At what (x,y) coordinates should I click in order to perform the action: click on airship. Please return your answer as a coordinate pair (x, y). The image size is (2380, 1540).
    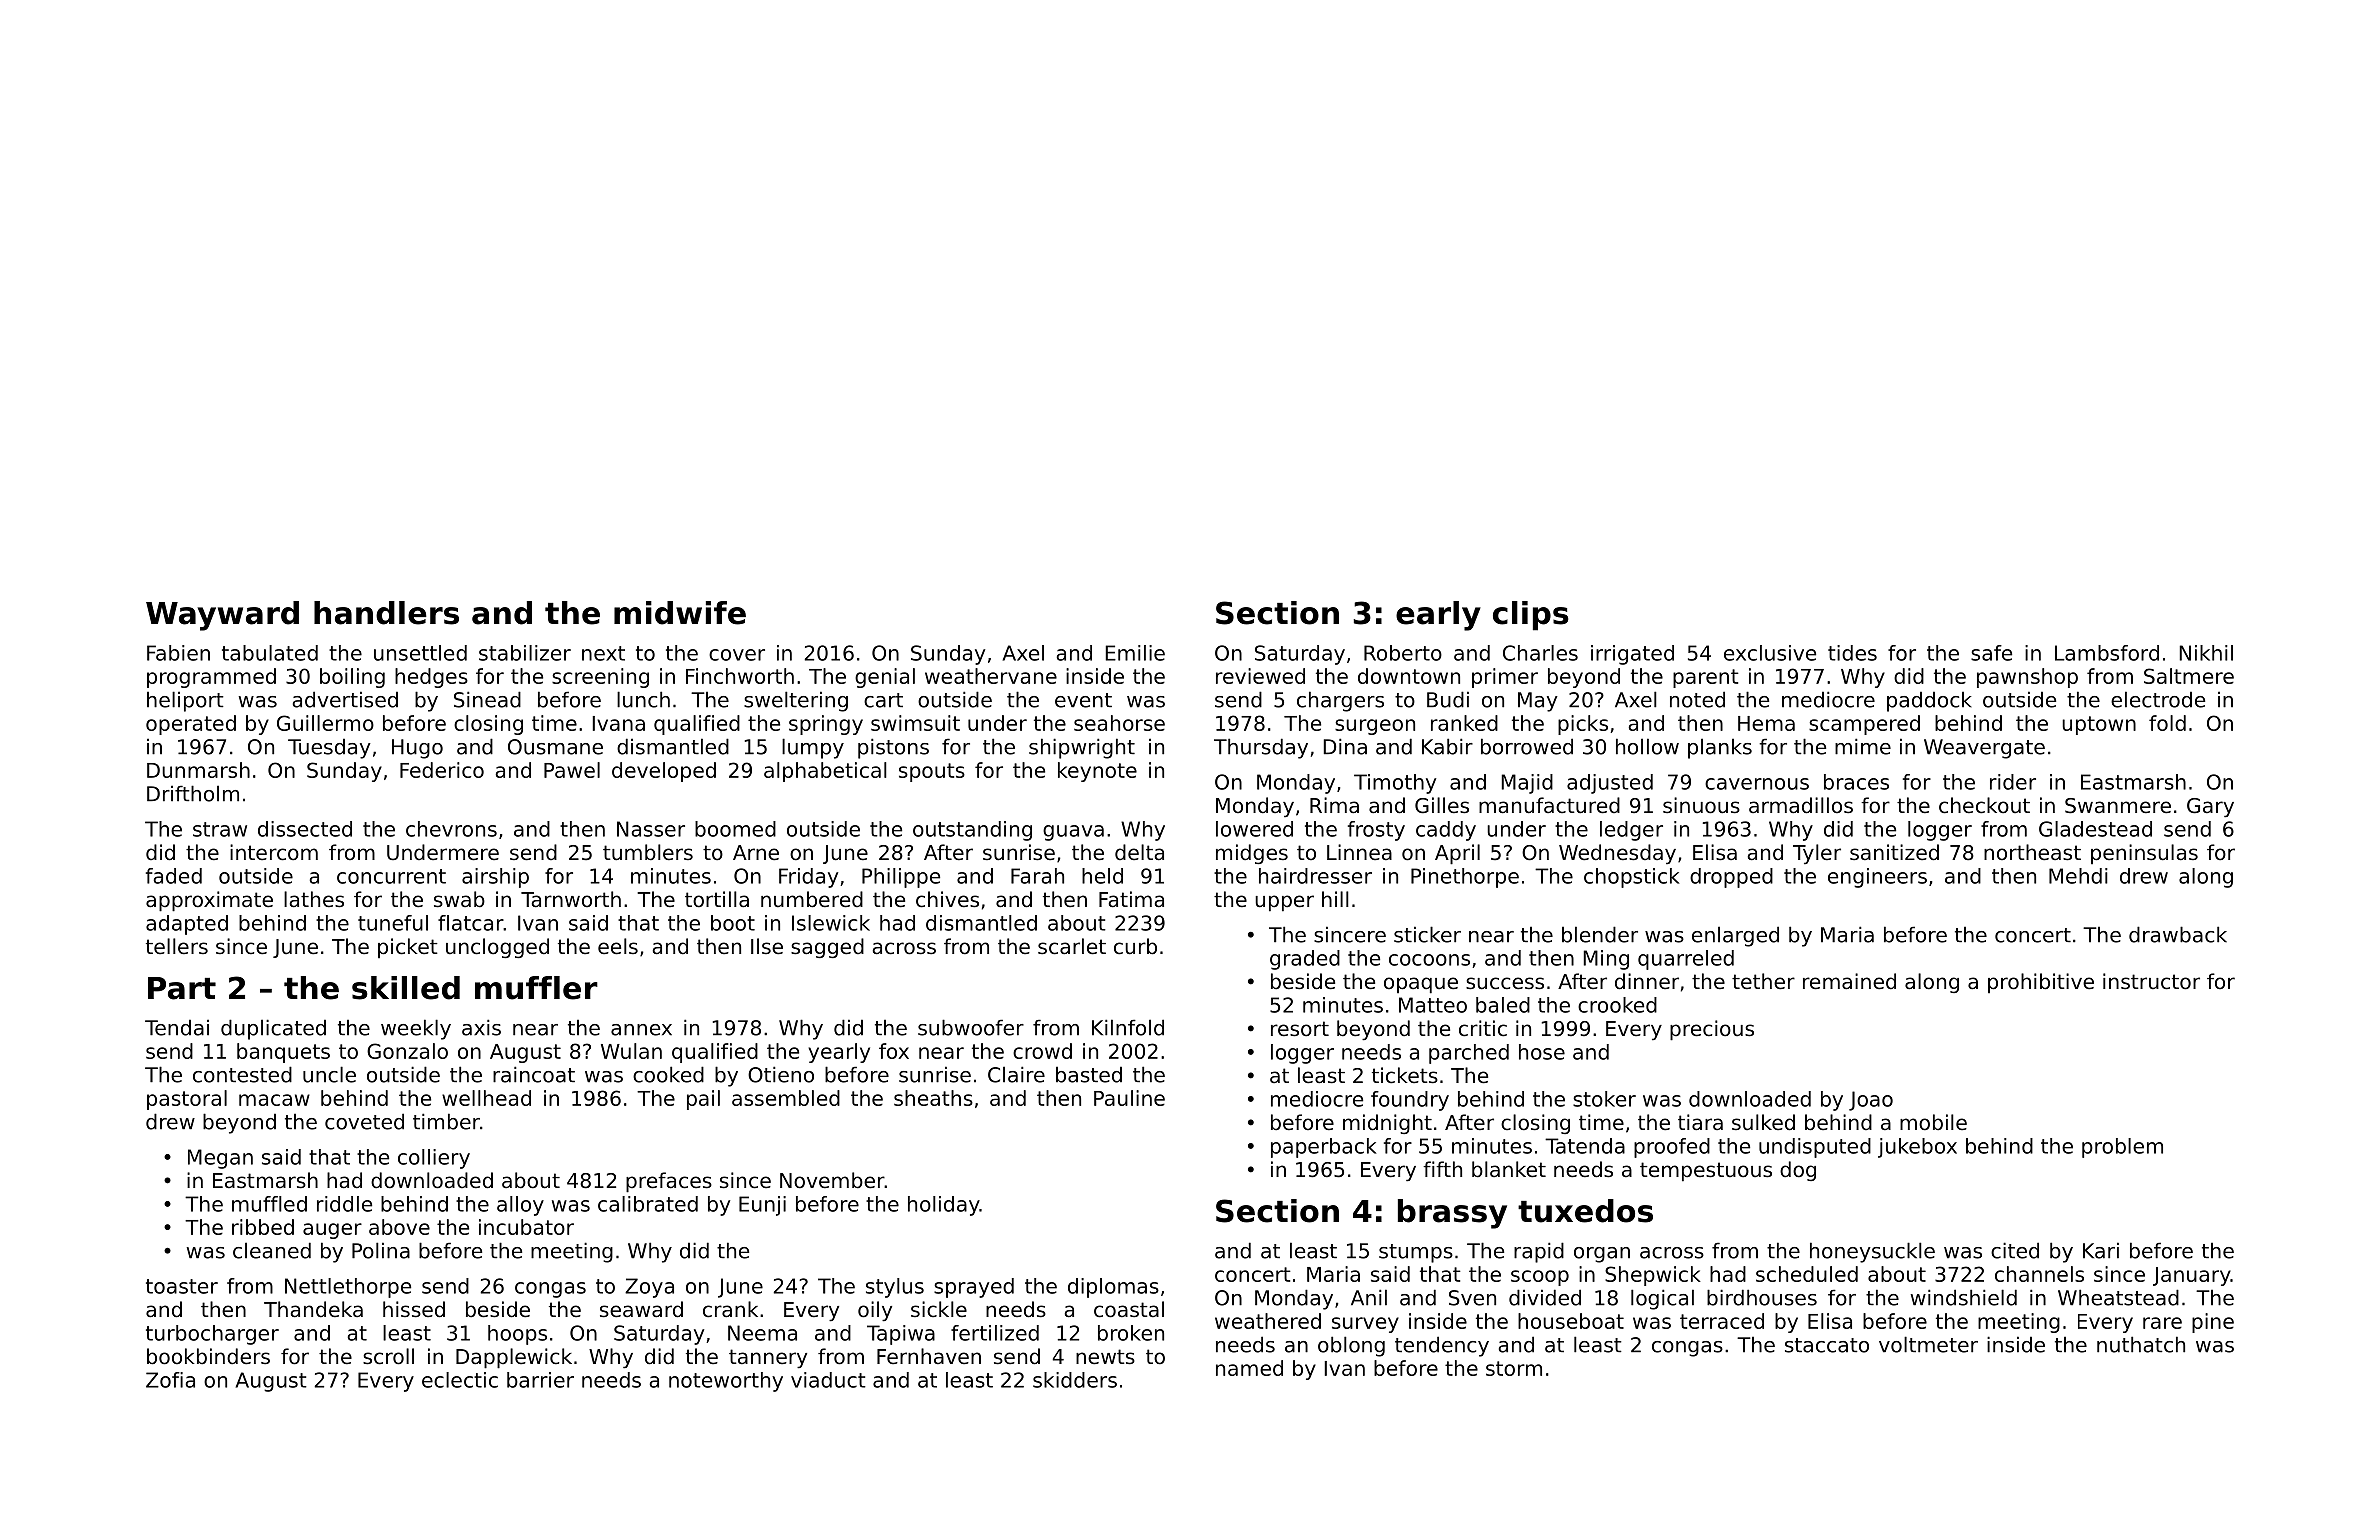
    Looking at the image, I should click on (495, 878).
